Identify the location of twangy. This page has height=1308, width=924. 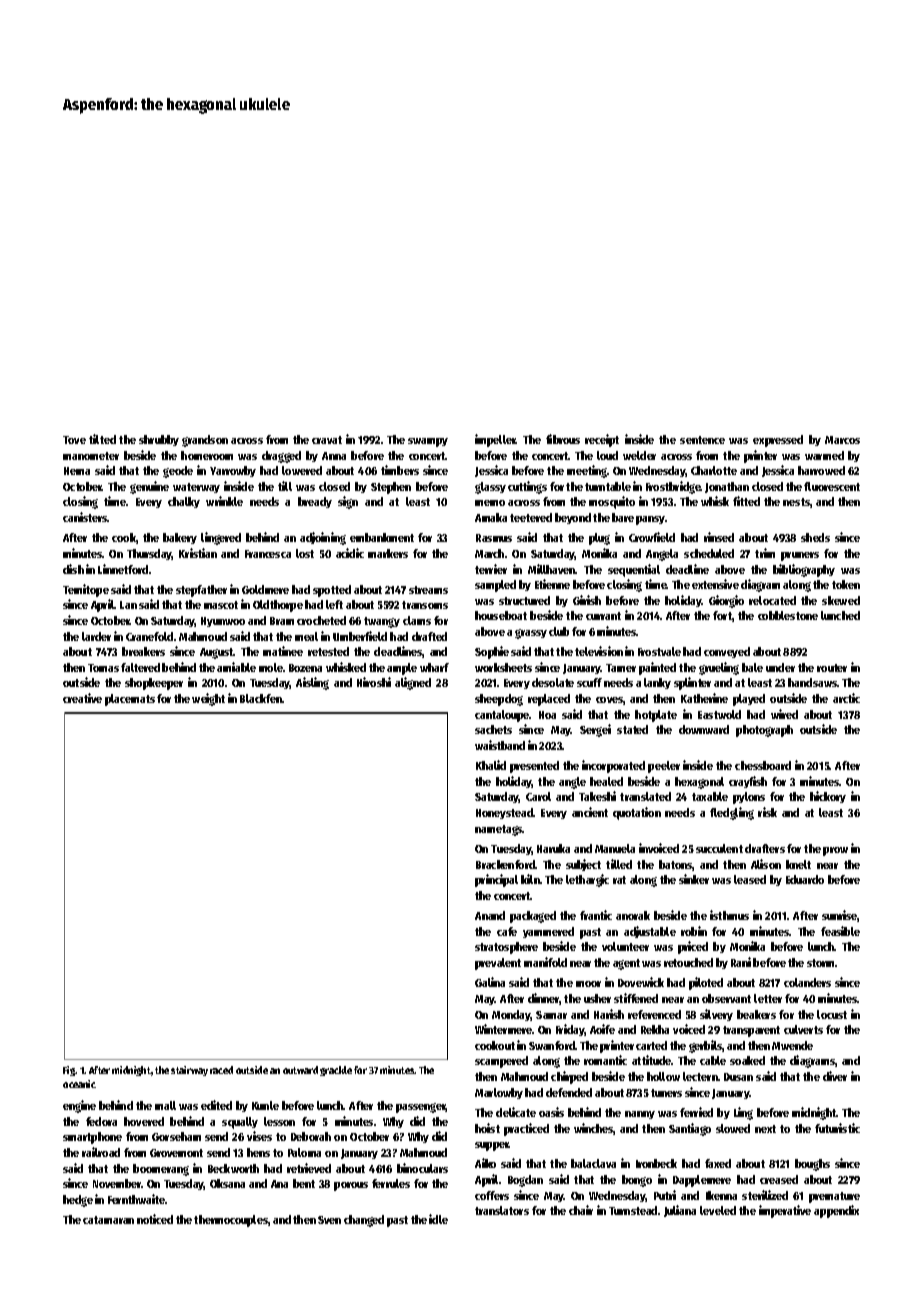
(382, 622).
